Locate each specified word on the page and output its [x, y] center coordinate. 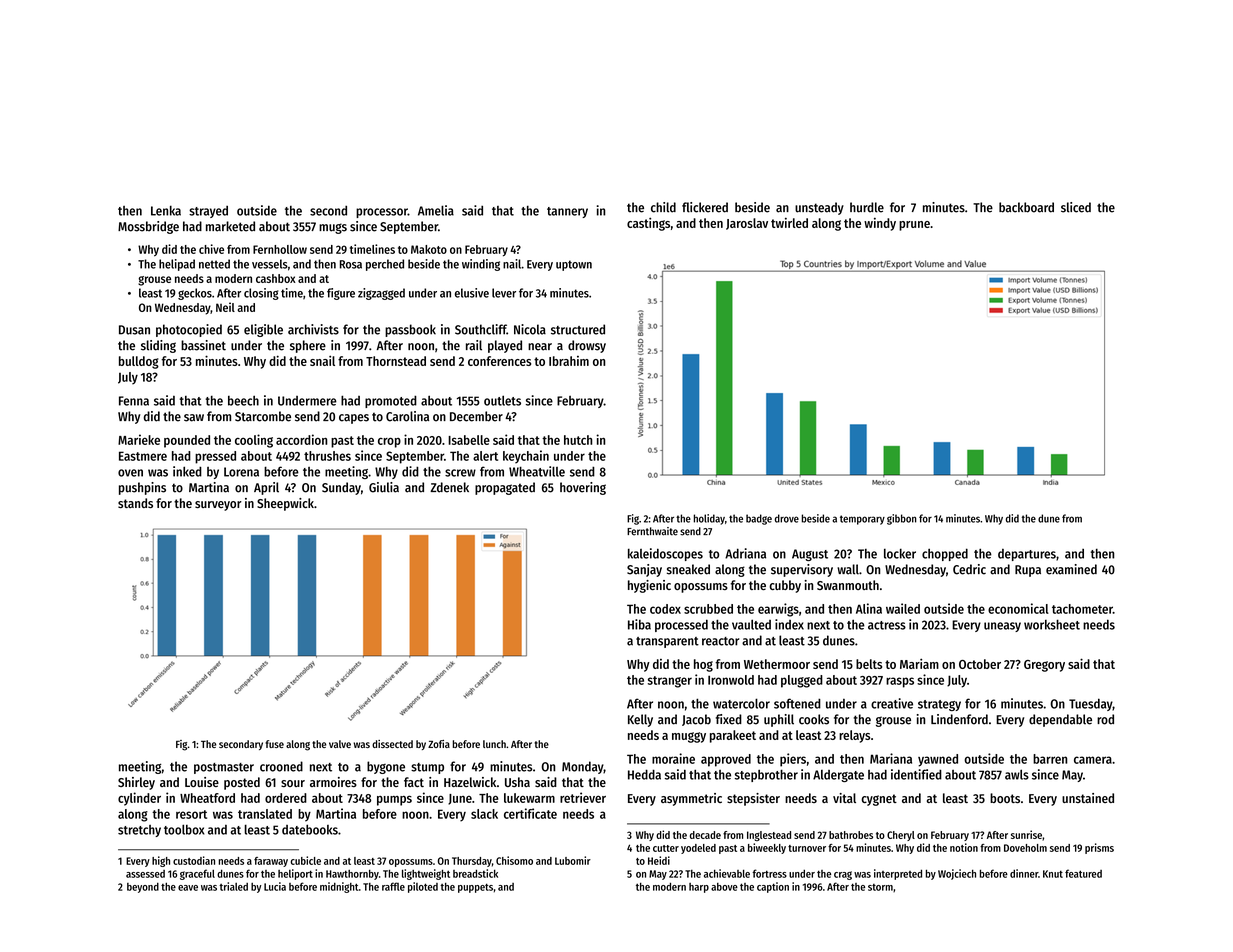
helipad [177, 265]
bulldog [139, 362]
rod [1105, 719]
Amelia [436, 210]
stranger [670, 682]
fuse [274, 744]
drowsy [587, 346]
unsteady [819, 208]
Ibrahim [569, 361]
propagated [505, 488]
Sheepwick [285, 504]
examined [1071, 569]
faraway [271, 862]
